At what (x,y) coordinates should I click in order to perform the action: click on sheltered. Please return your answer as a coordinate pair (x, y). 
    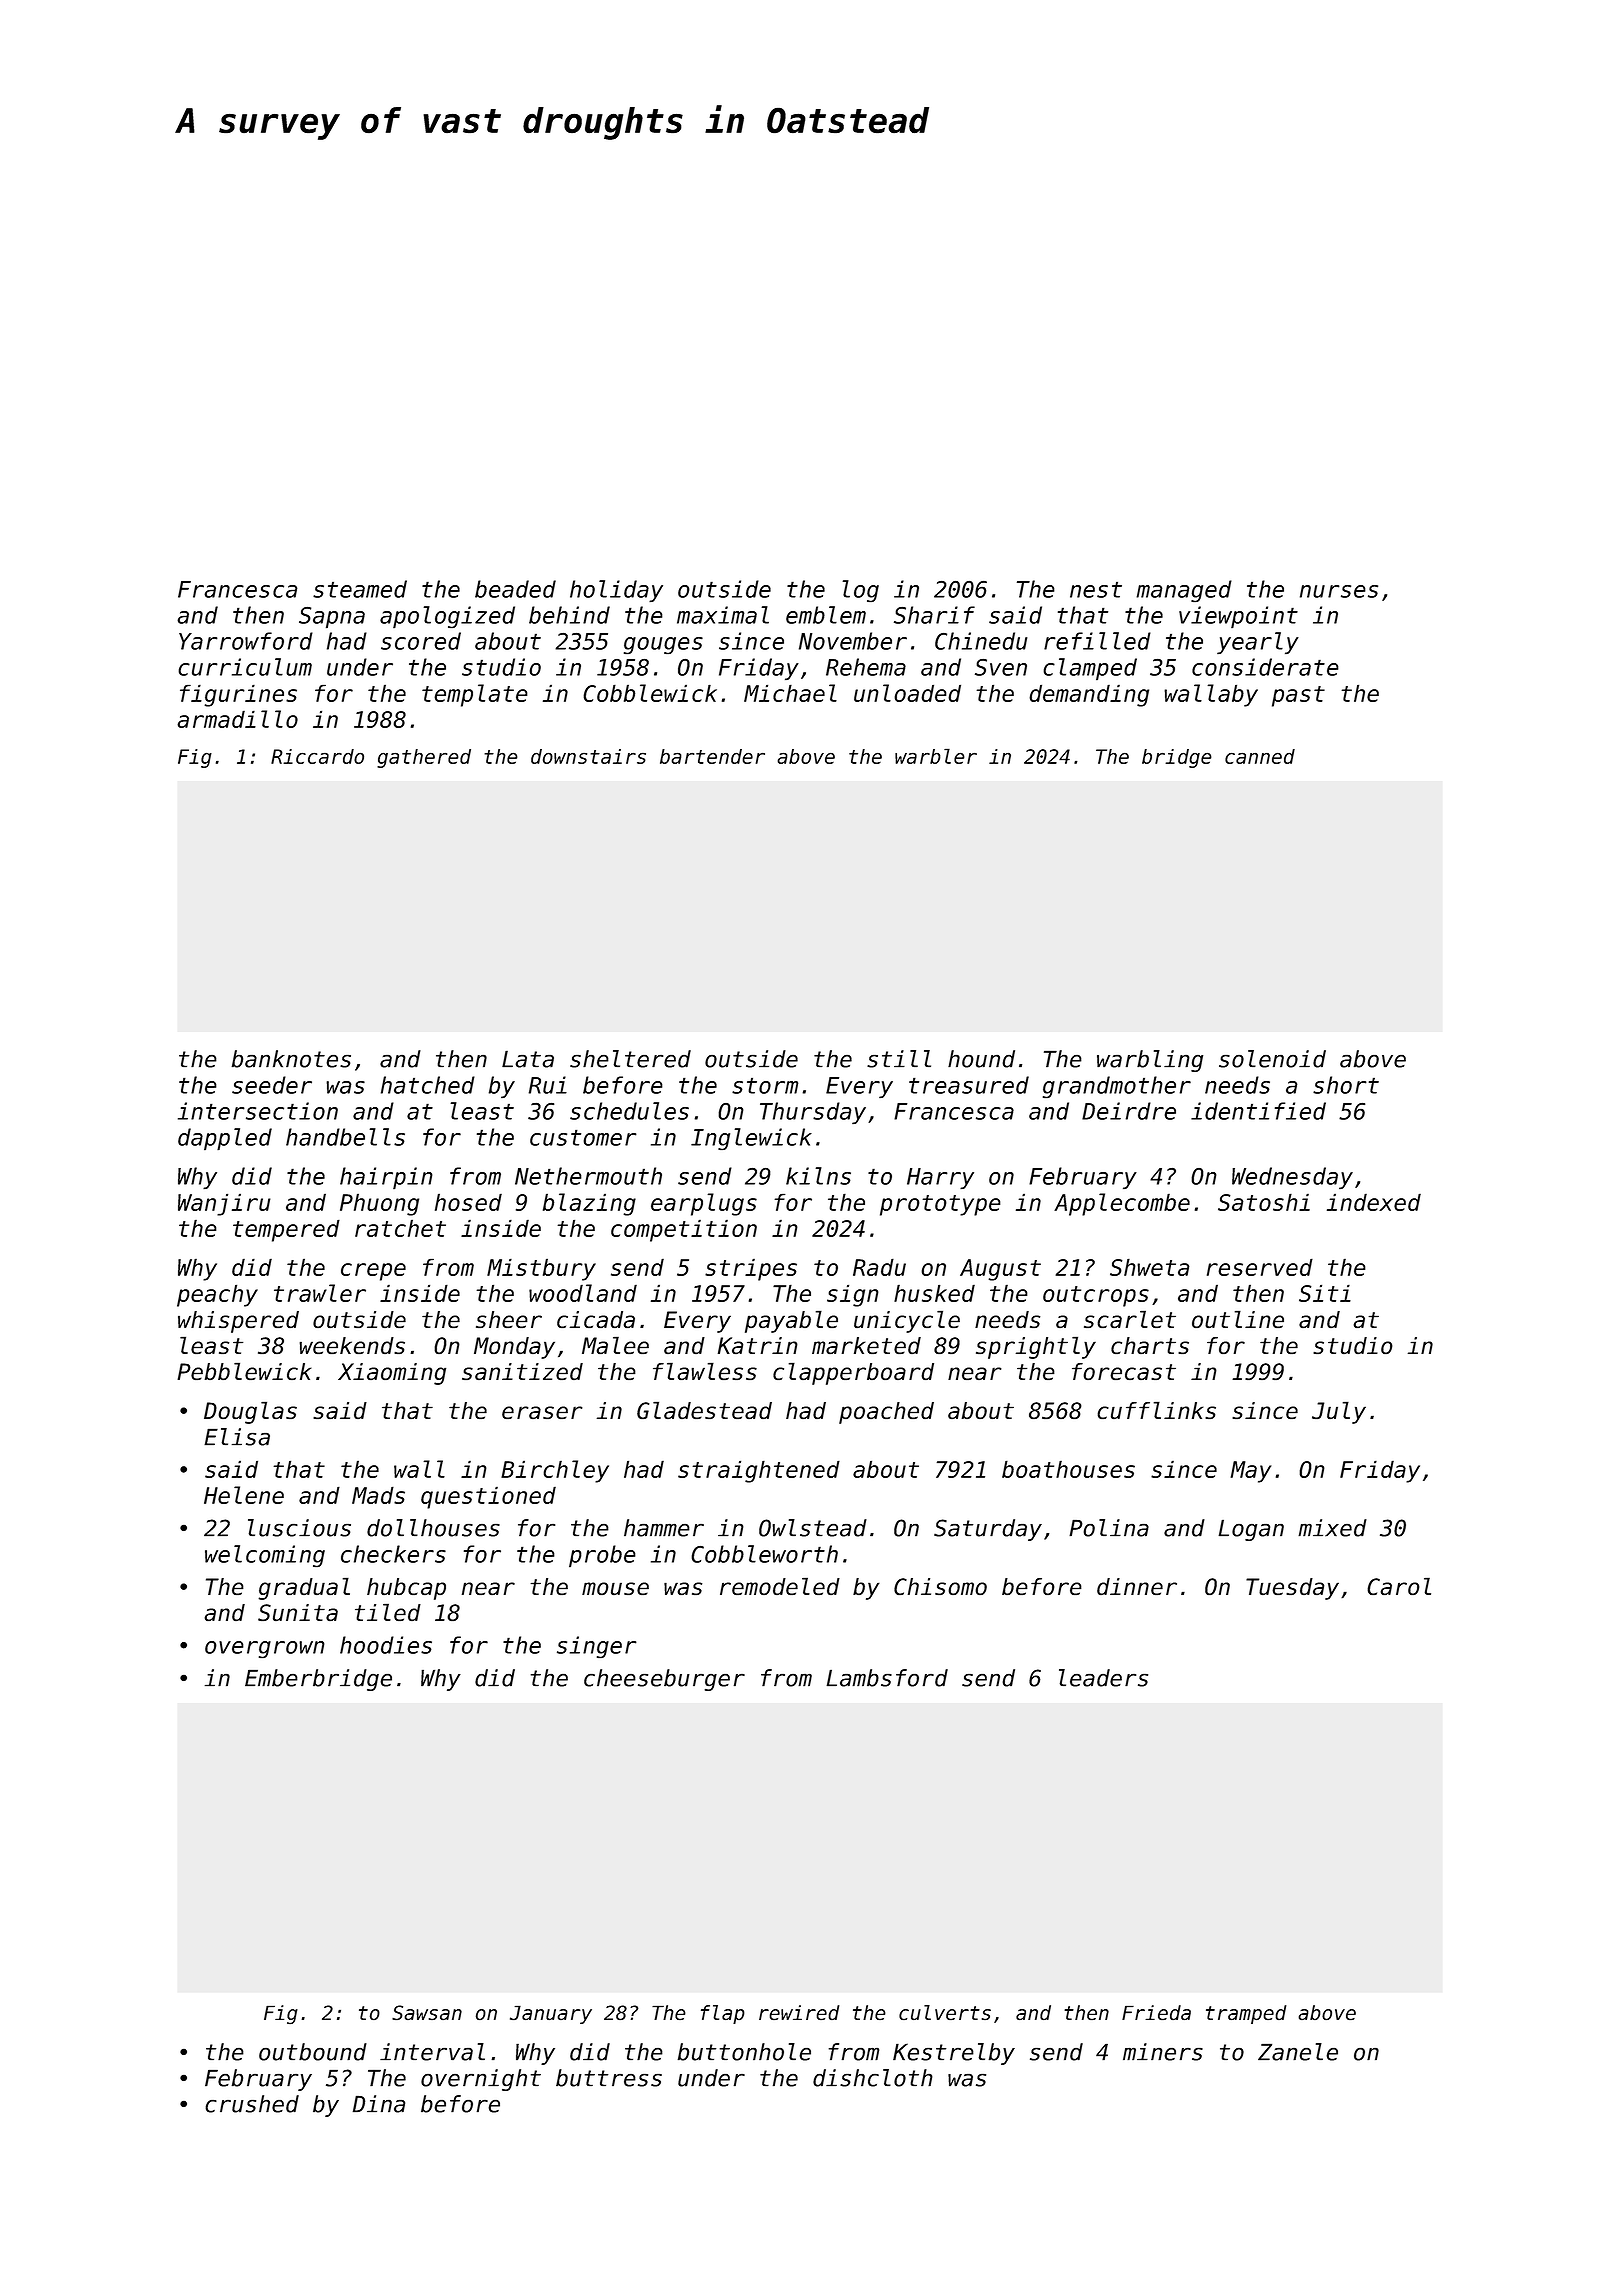
    Looking at the image, I should click on (630, 1059).
